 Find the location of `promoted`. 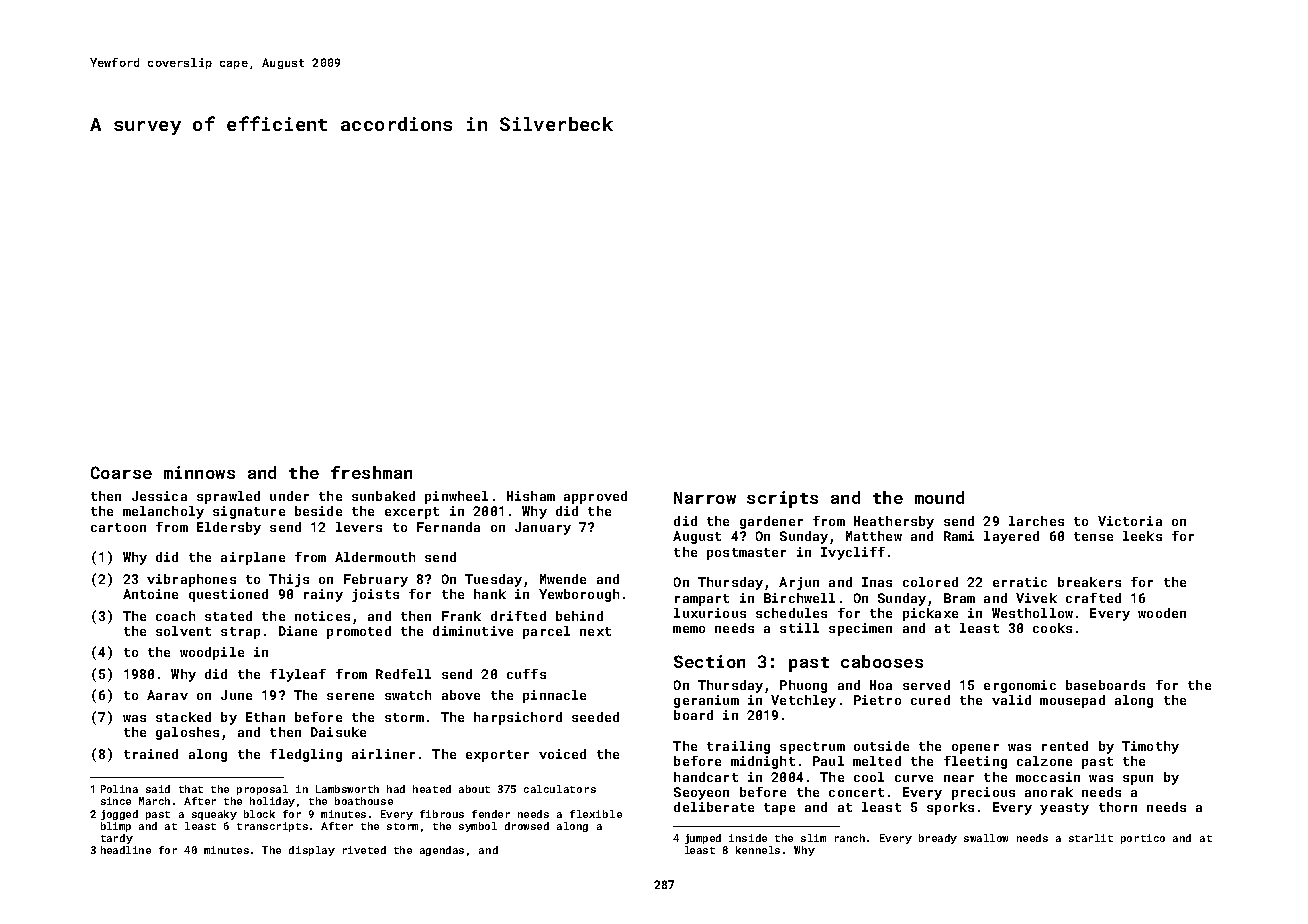

promoted is located at coordinates (359, 632).
